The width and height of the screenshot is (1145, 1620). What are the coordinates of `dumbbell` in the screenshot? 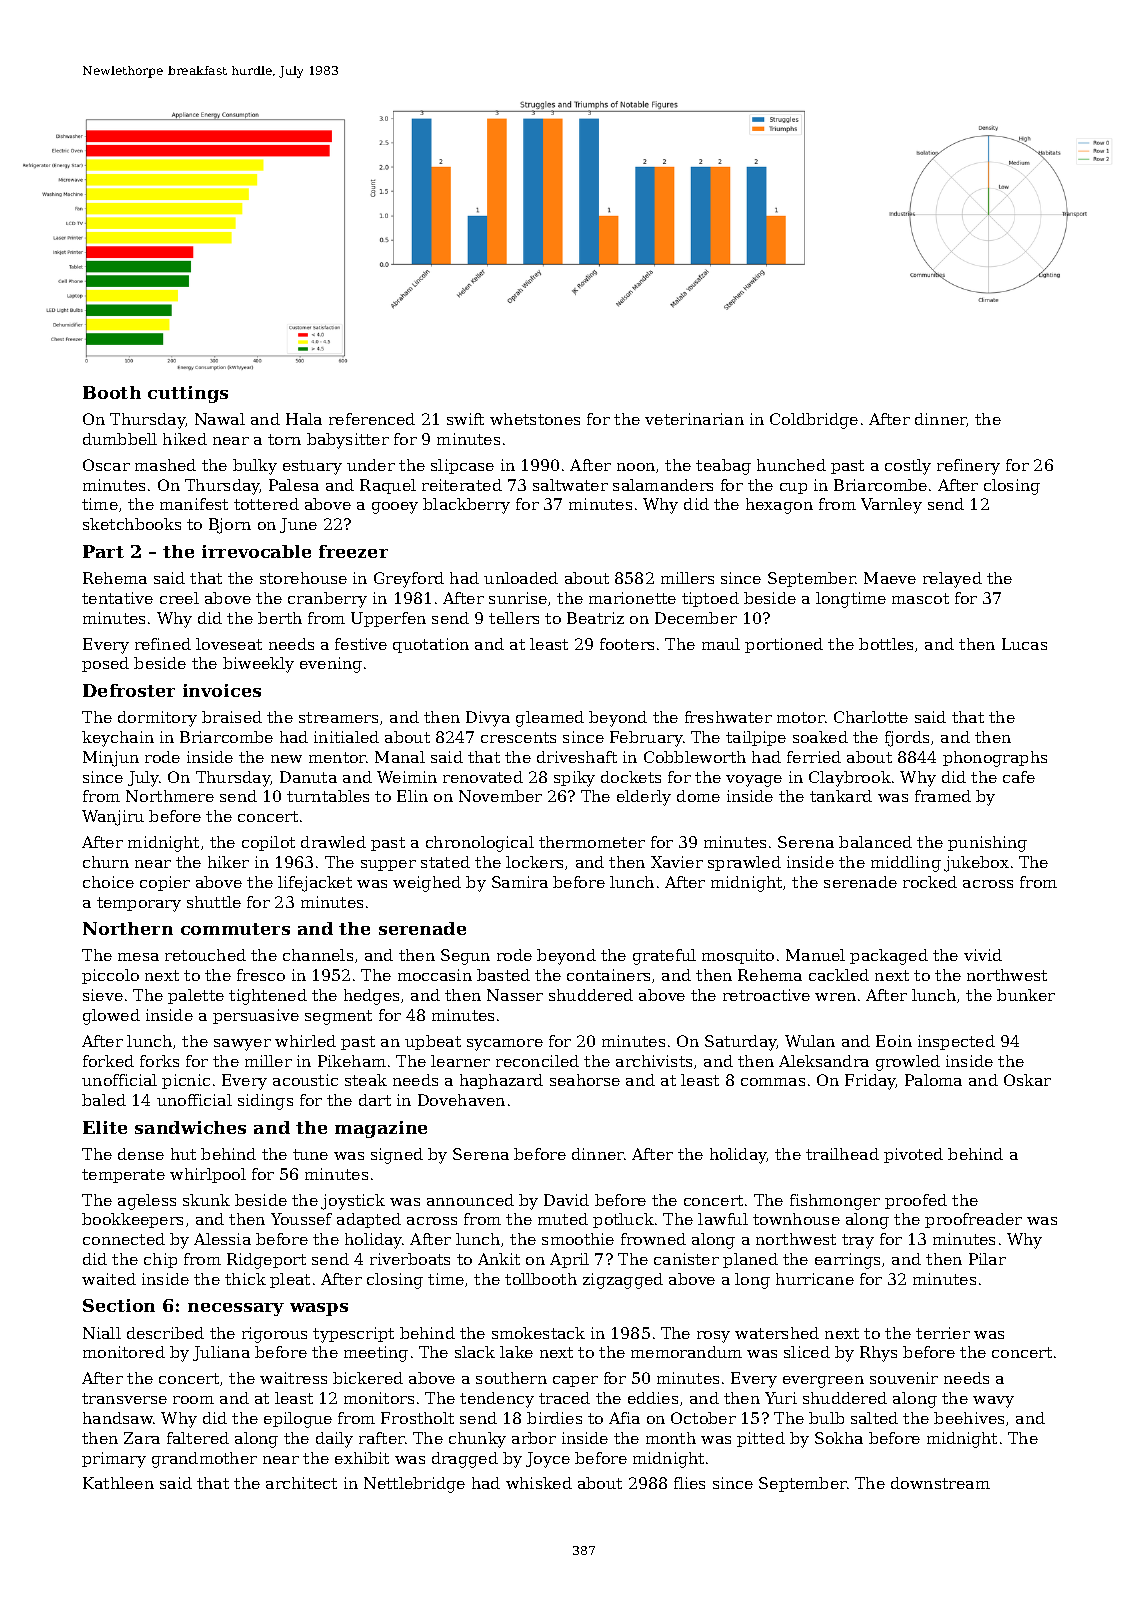 It's located at (120, 439).
